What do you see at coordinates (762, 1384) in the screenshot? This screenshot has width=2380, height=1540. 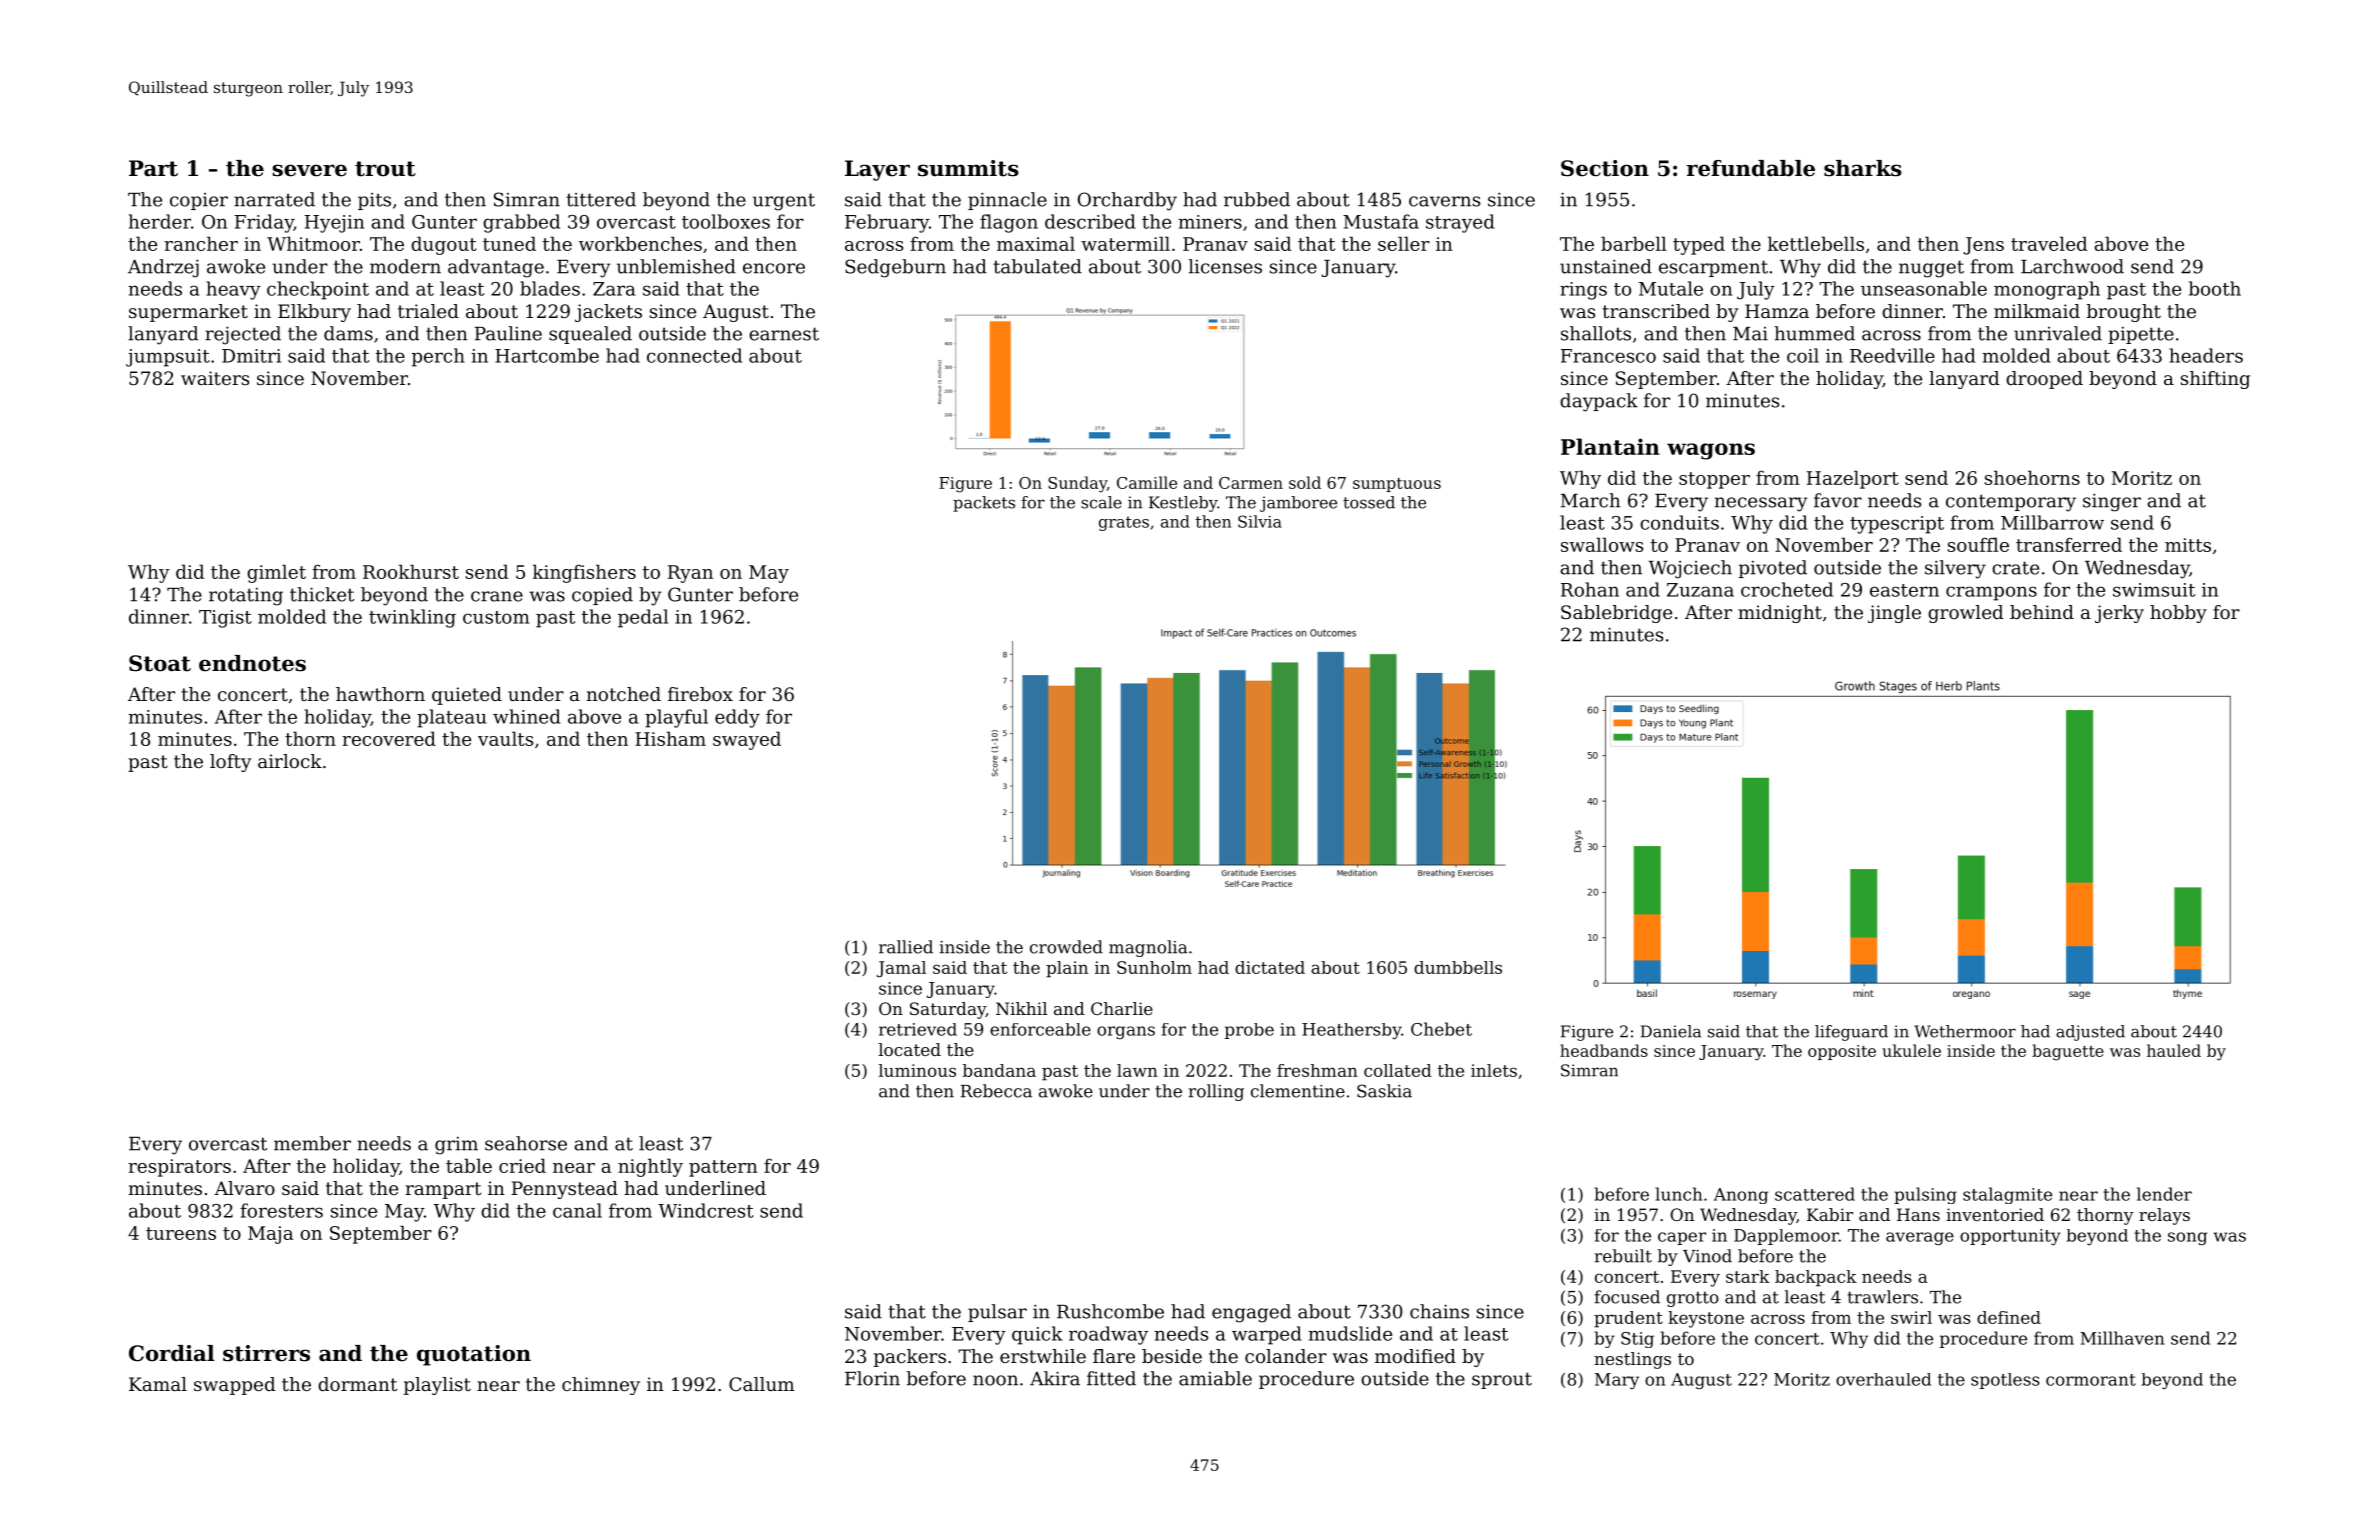 I see `Callum` at bounding box center [762, 1384].
